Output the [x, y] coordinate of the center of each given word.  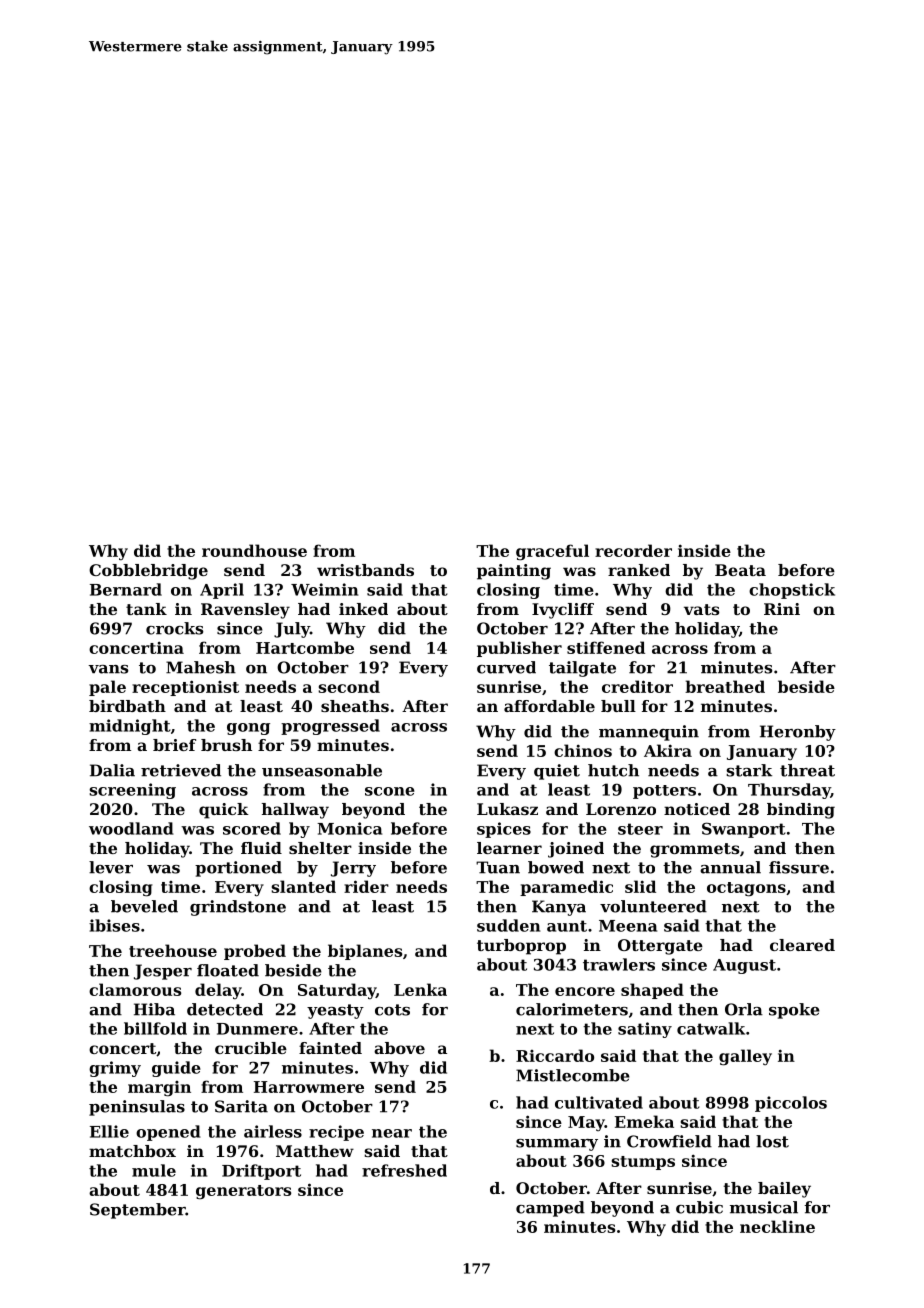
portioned [238, 869]
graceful [552, 552]
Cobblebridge [148, 572]
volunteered [653, 906]
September [138, 1211]
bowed [556, 867]
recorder [633, 550]
